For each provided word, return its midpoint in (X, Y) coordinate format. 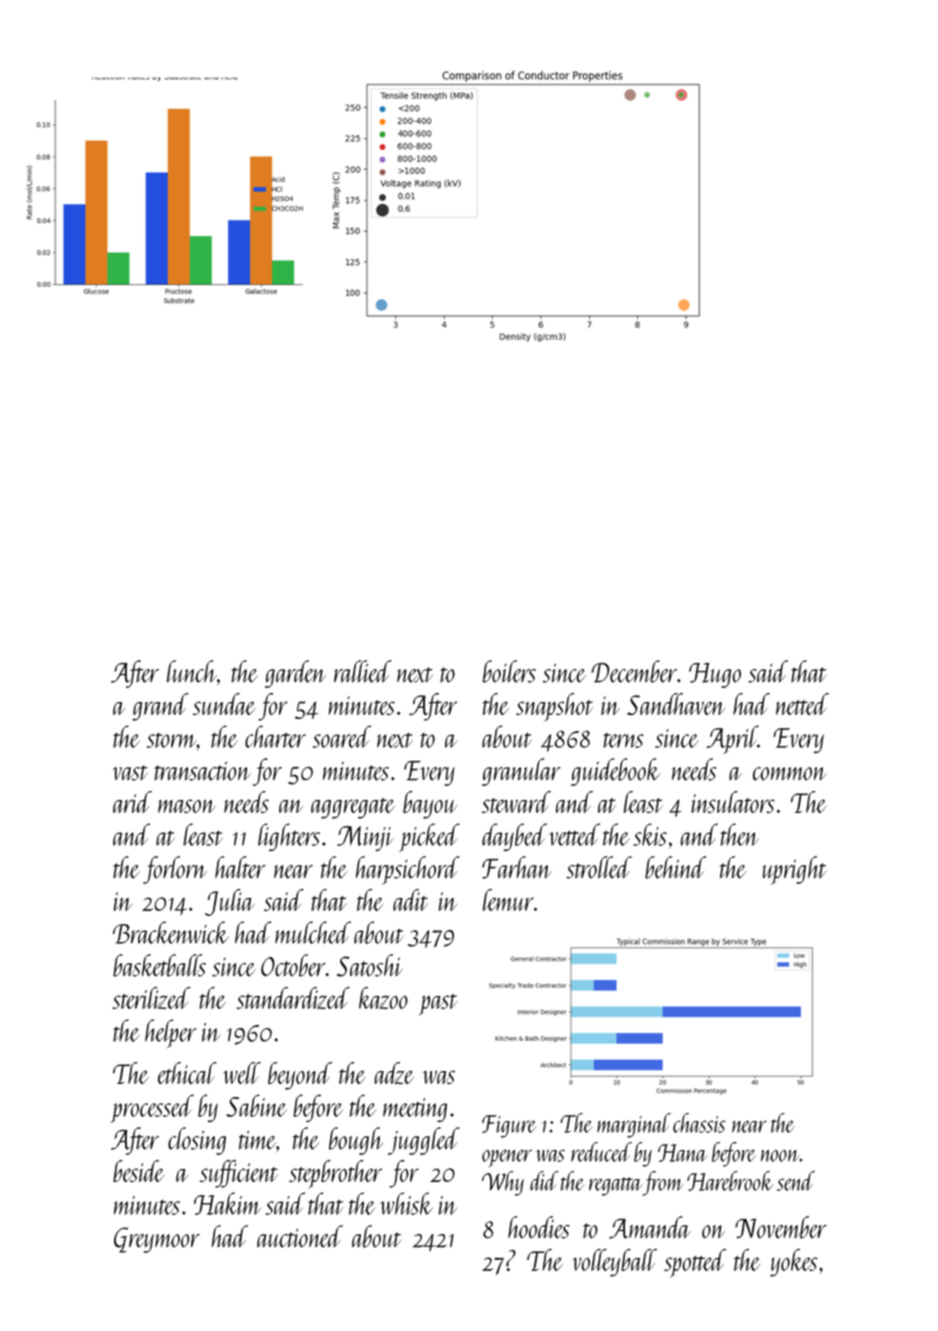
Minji (365, 838)
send (796, 1181)
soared (342, 736)
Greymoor (157, 1240)
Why (503, 1183)
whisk (406, 1203)
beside (138, 1171)
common (790, 774)
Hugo (715, 675)
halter (240, 867)
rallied (363, 671)
